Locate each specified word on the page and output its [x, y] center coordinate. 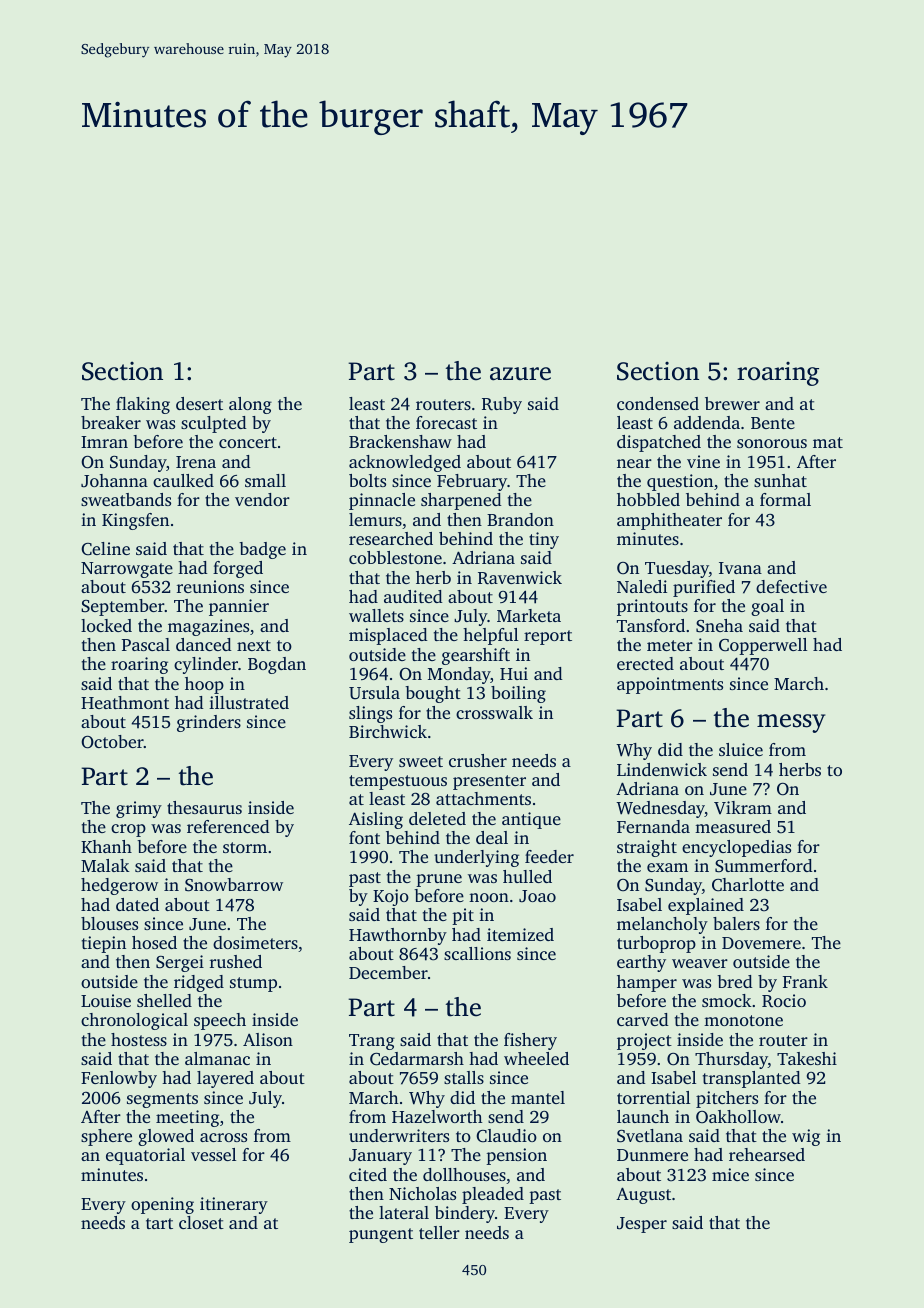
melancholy [662, 925]
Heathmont [125, 702]
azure [520, 374]
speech [220, 1021]
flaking [143, 405]
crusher [478, 760]
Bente [773, 423]
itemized [520, 934]
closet [201, 1222]
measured [733, 826]
